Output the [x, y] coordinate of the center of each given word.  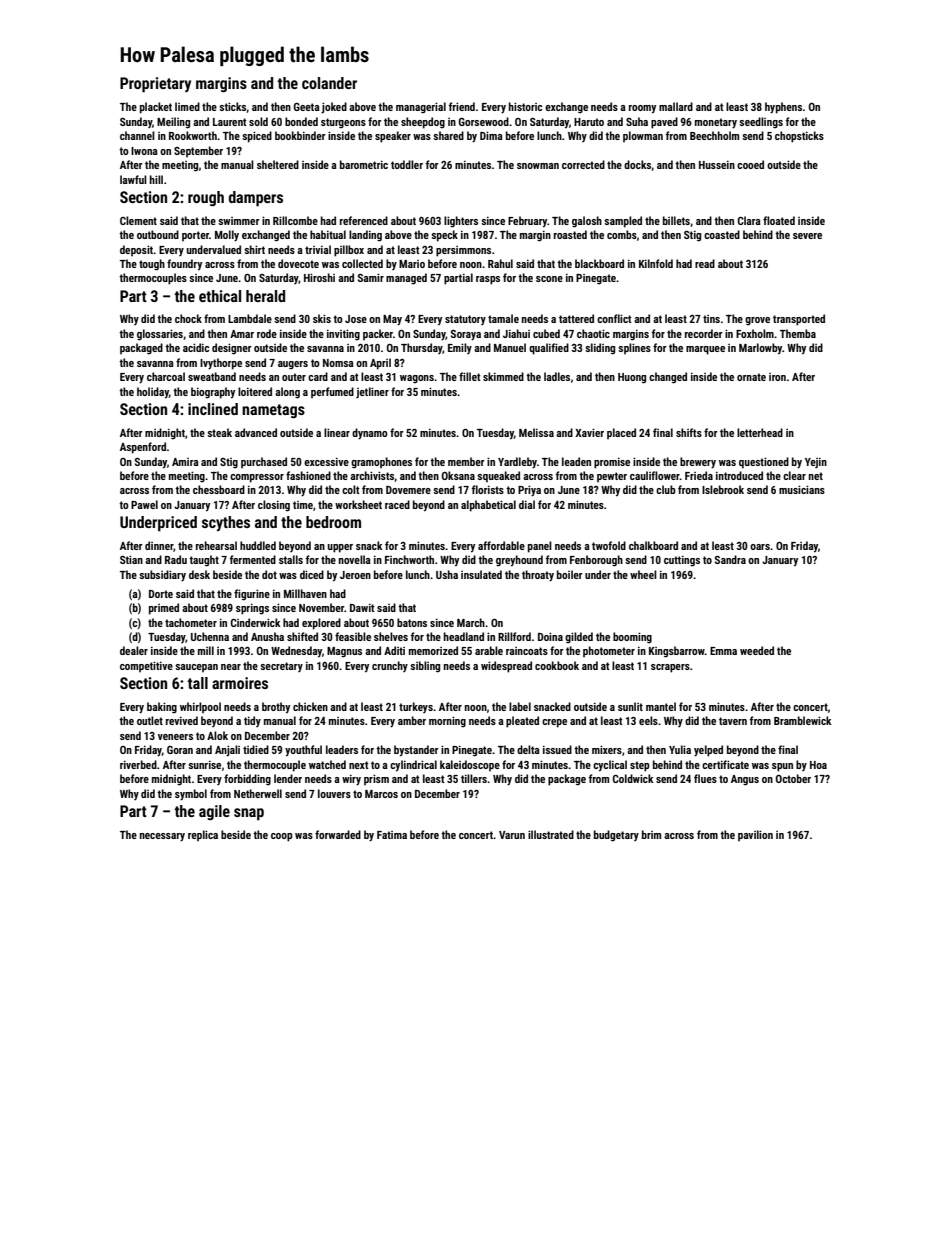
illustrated [551, 834]
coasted [722, 234]
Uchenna [210, 636]
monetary [716, 123]
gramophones [381, 463]
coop [282, 837]
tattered [576, 318]
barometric [364, 164]
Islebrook [723, 489]
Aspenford [143, 448]
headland [464, 636]
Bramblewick [802, 720]
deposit [137, 250]
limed [187, 106]
